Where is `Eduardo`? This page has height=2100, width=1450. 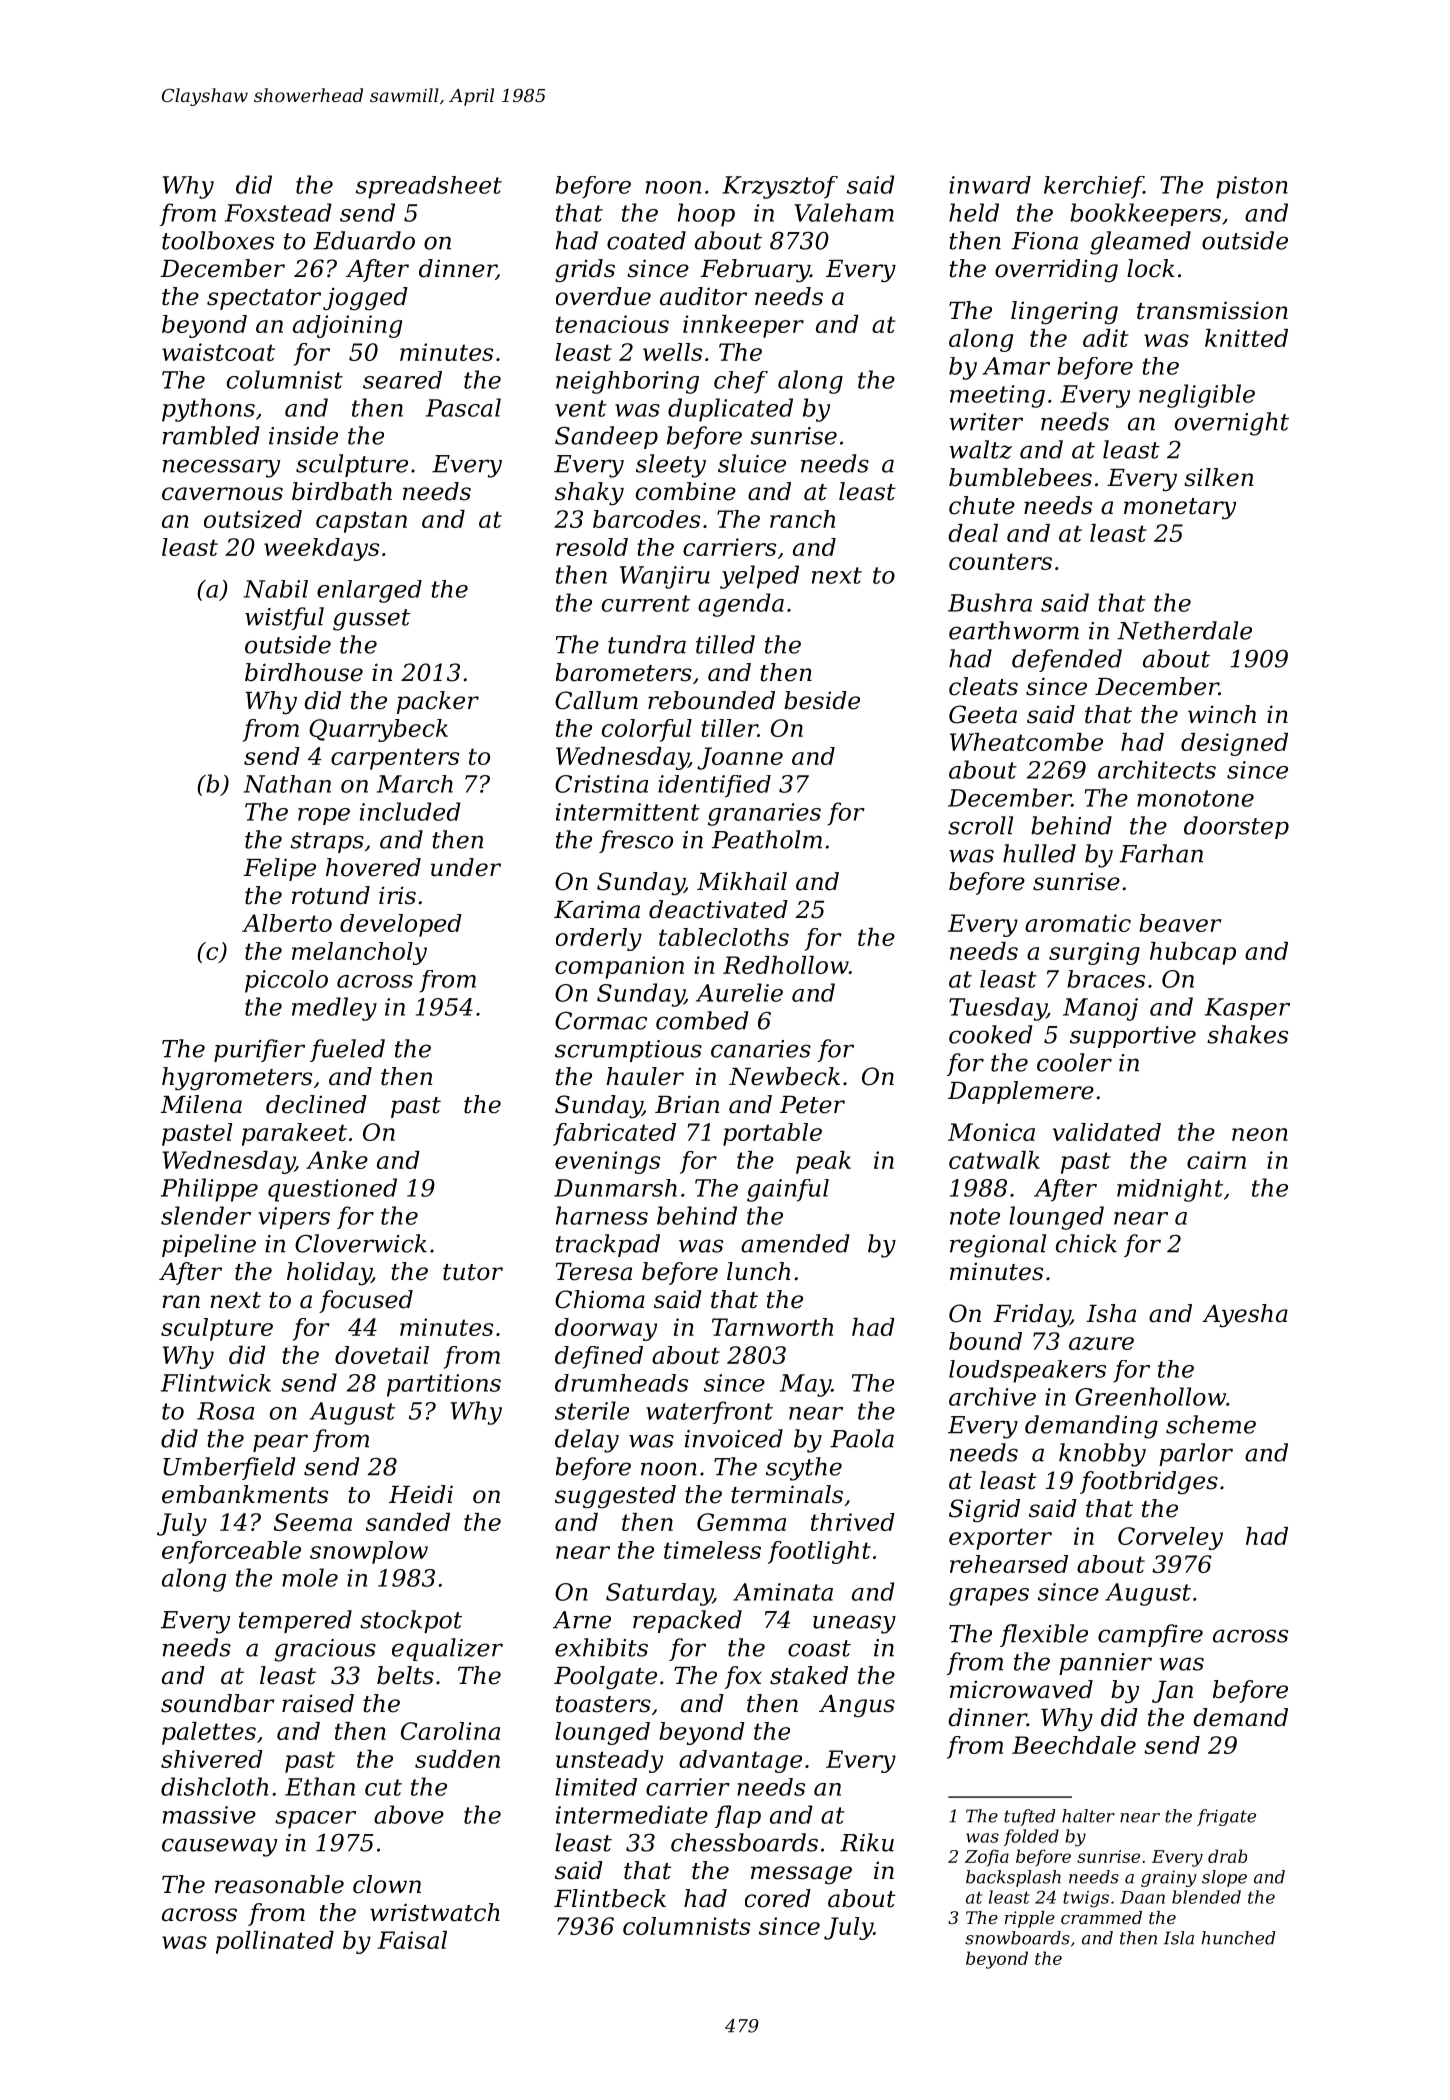
Eduardo is located at coordinates (364, 240).
